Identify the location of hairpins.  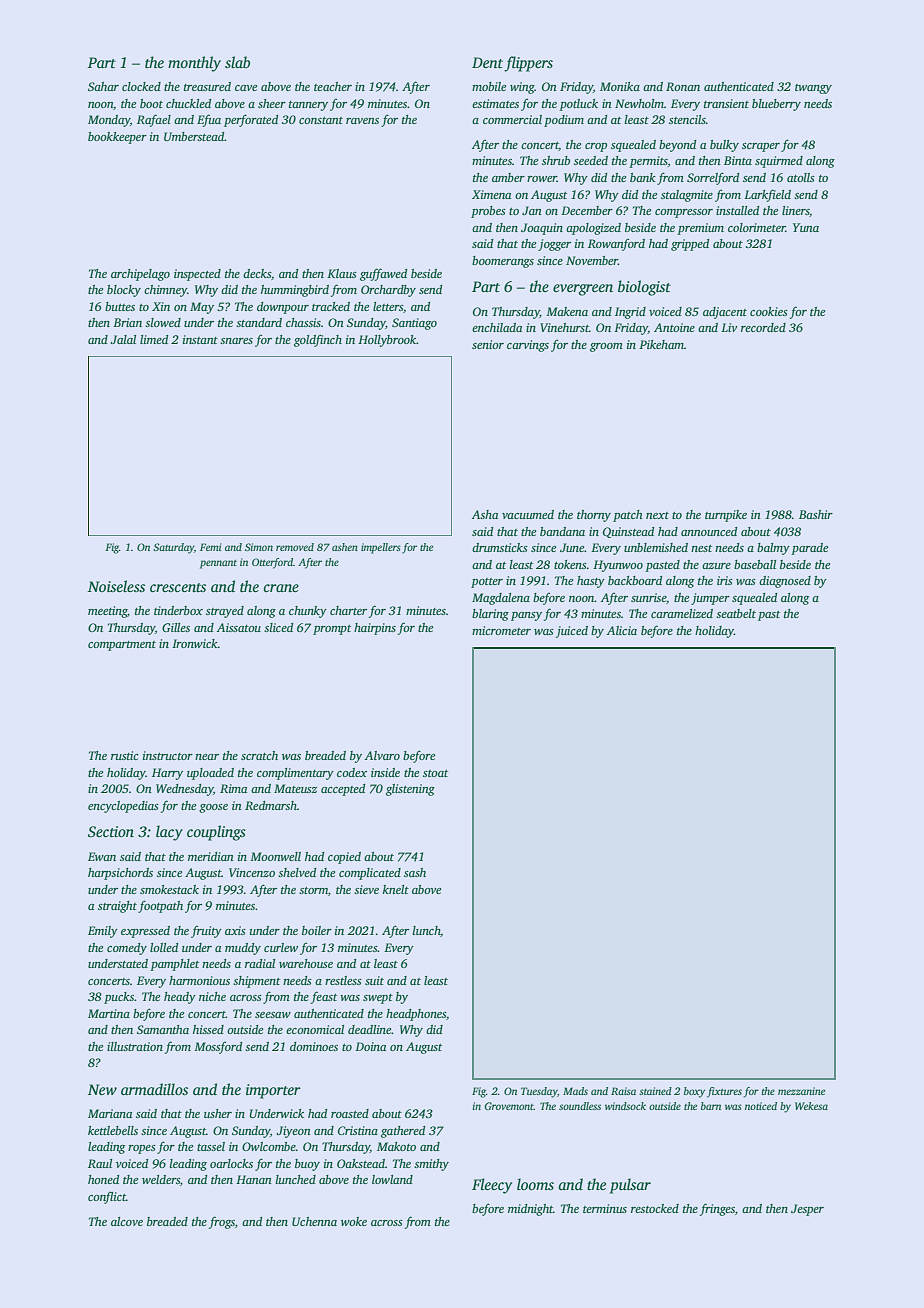
(375, 629).
